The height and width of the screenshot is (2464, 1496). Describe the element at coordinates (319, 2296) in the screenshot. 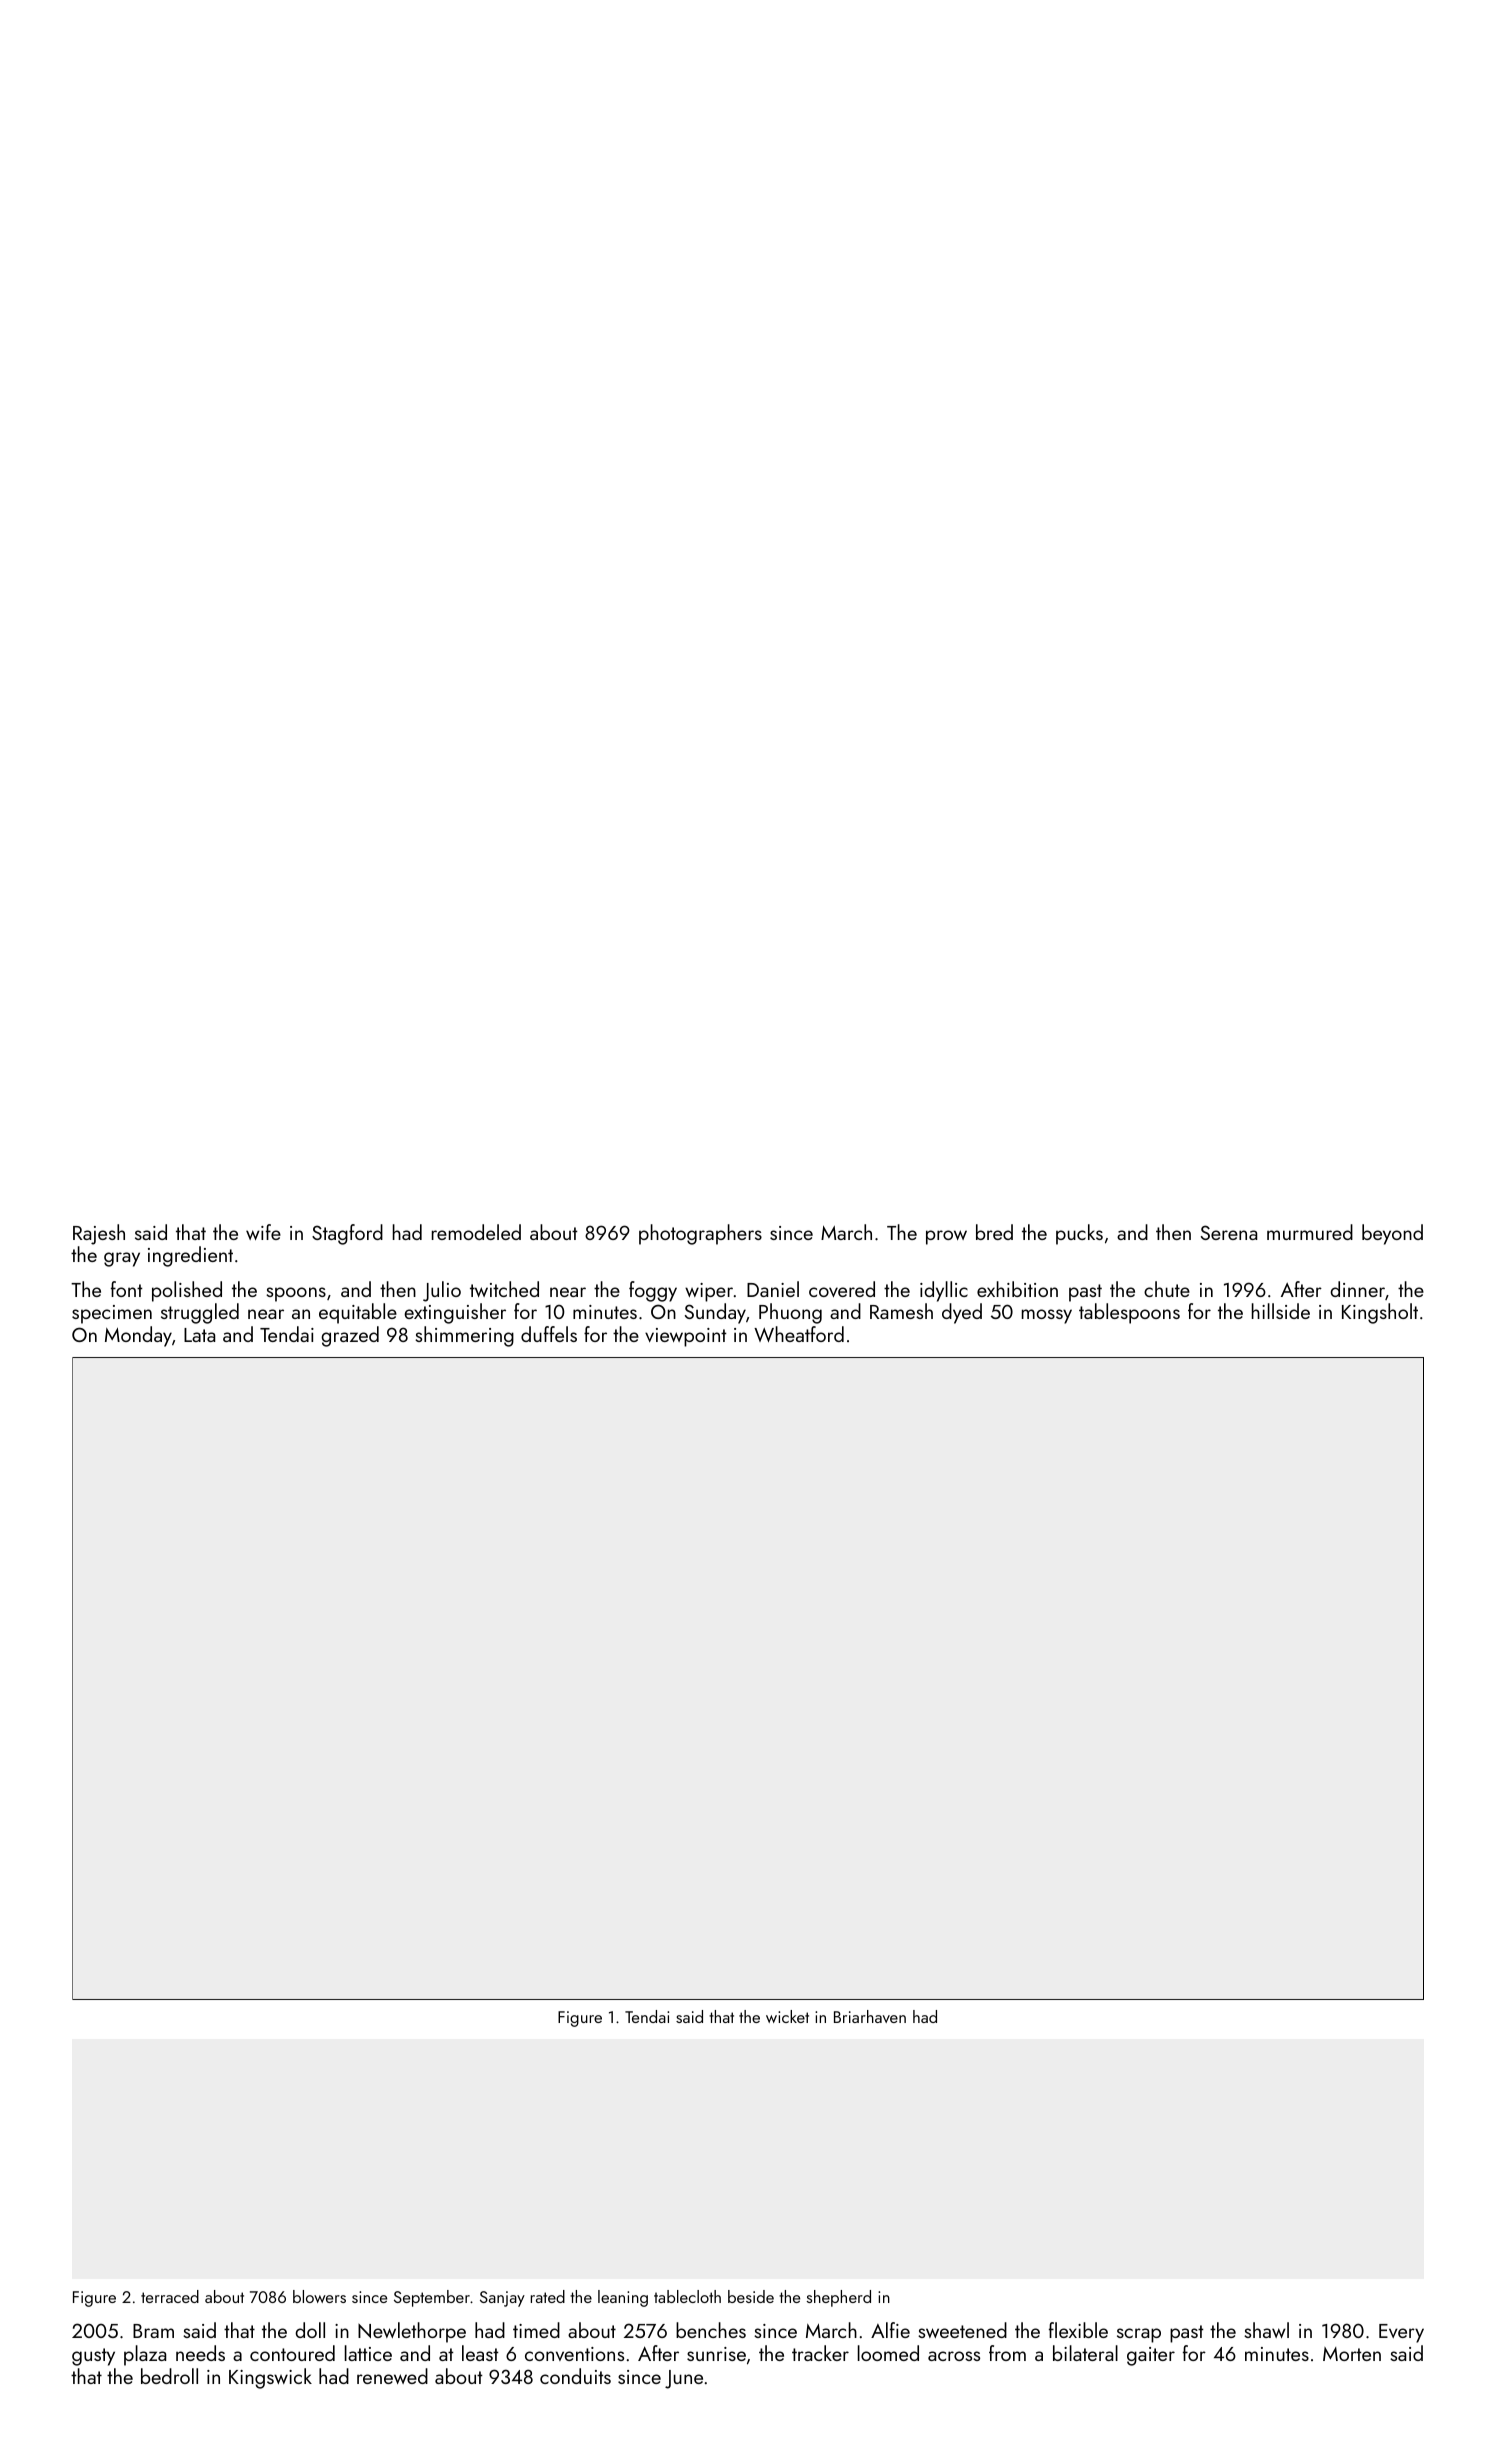

I see `blowers` at that location.
